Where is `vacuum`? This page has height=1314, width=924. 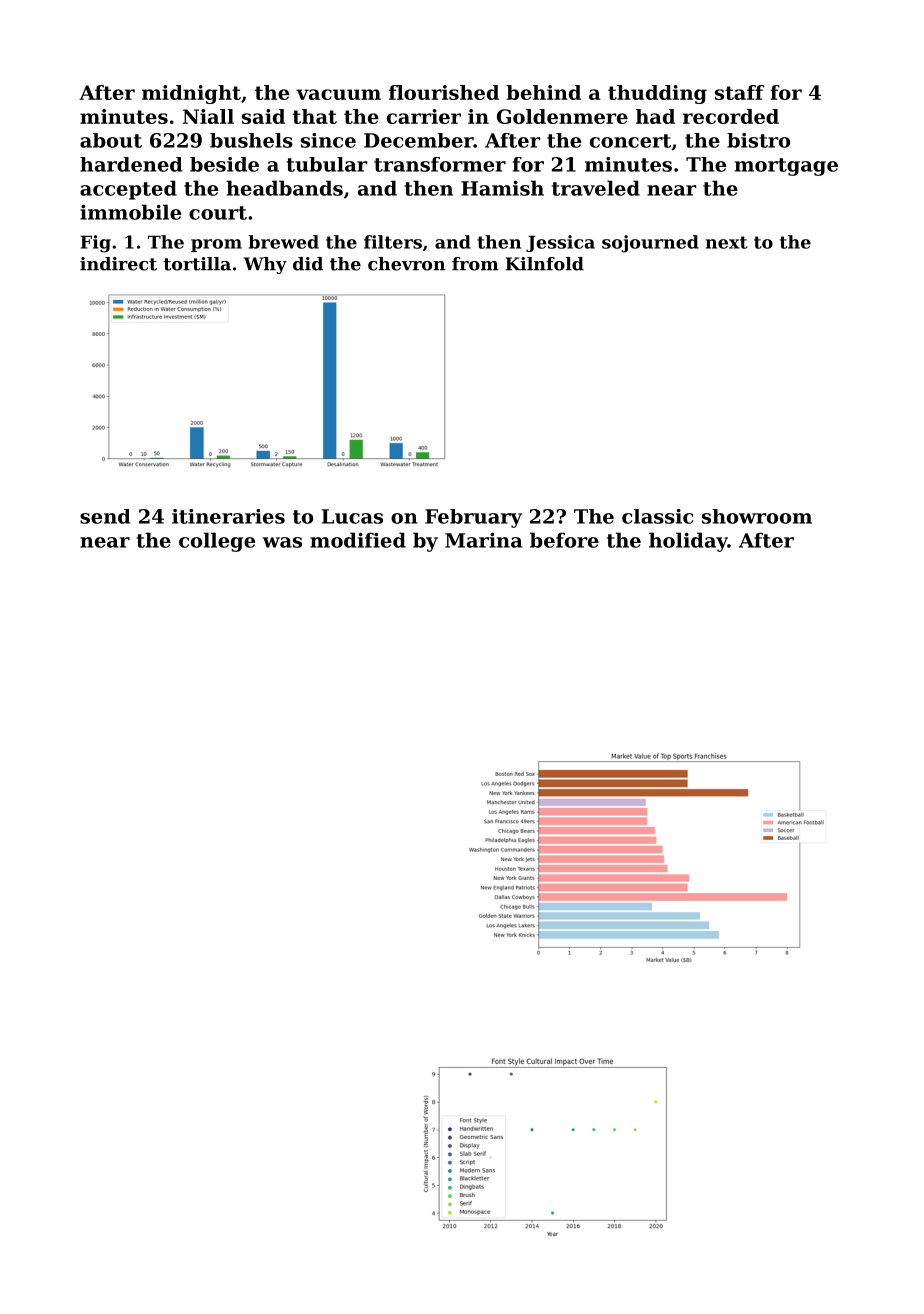
vacuum is located at coordinates (338, 94).
